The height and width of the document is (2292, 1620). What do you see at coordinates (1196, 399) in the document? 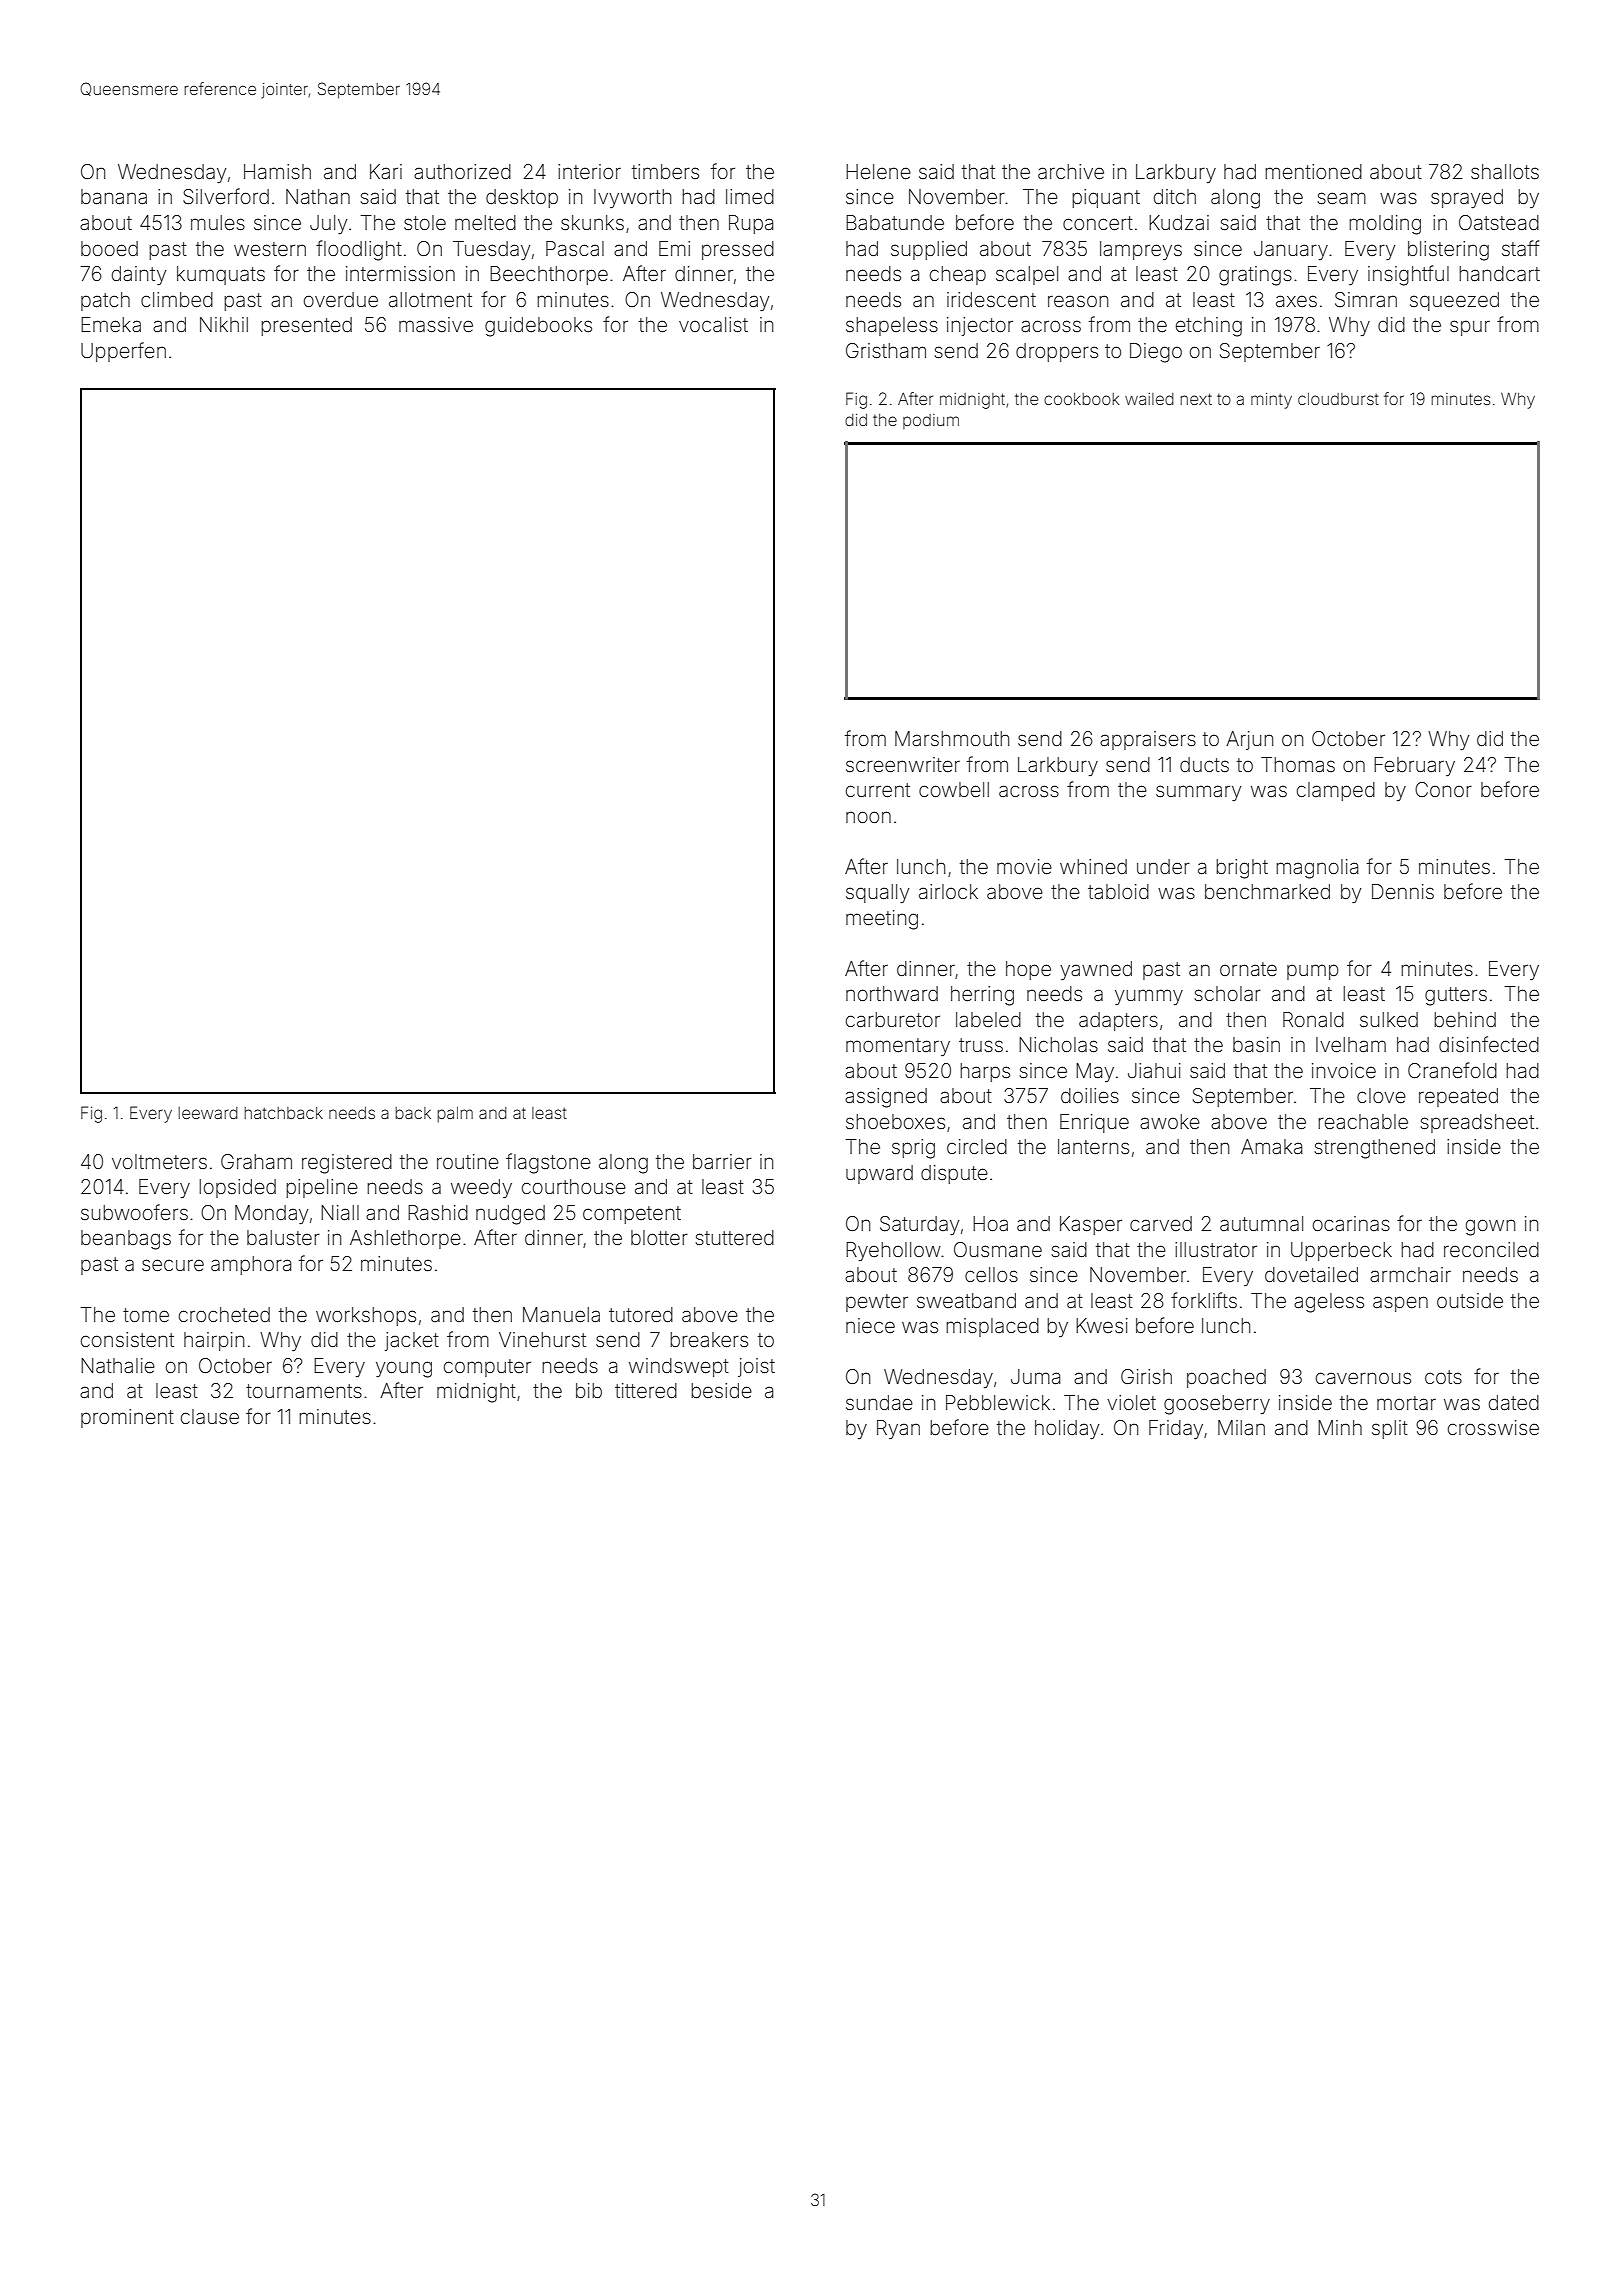
I see `next` at bounding box center [1196, 399].
